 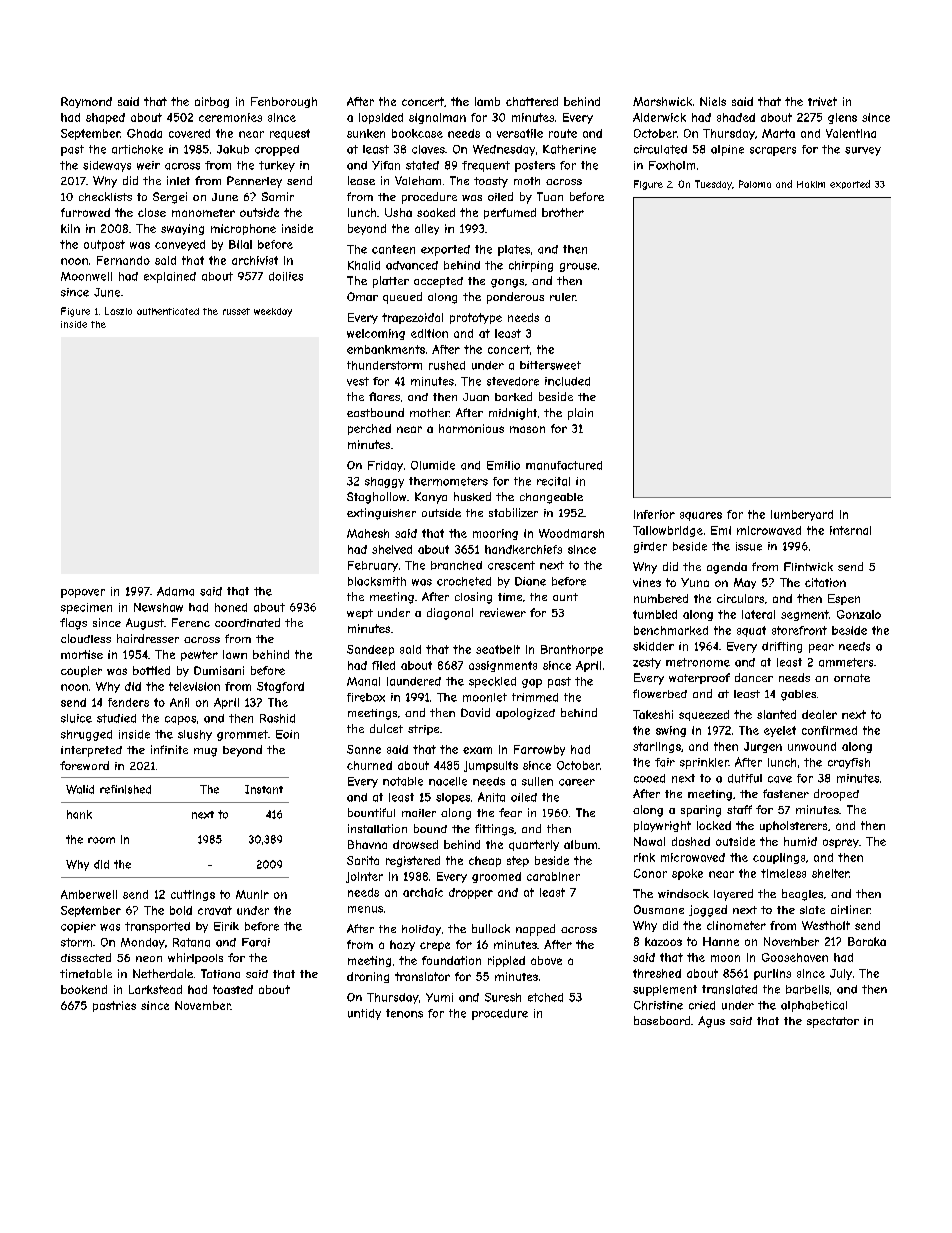 What do you see at coordinates (429, 333) in the image?
I see `edition` at bounding box center [429, 333].
